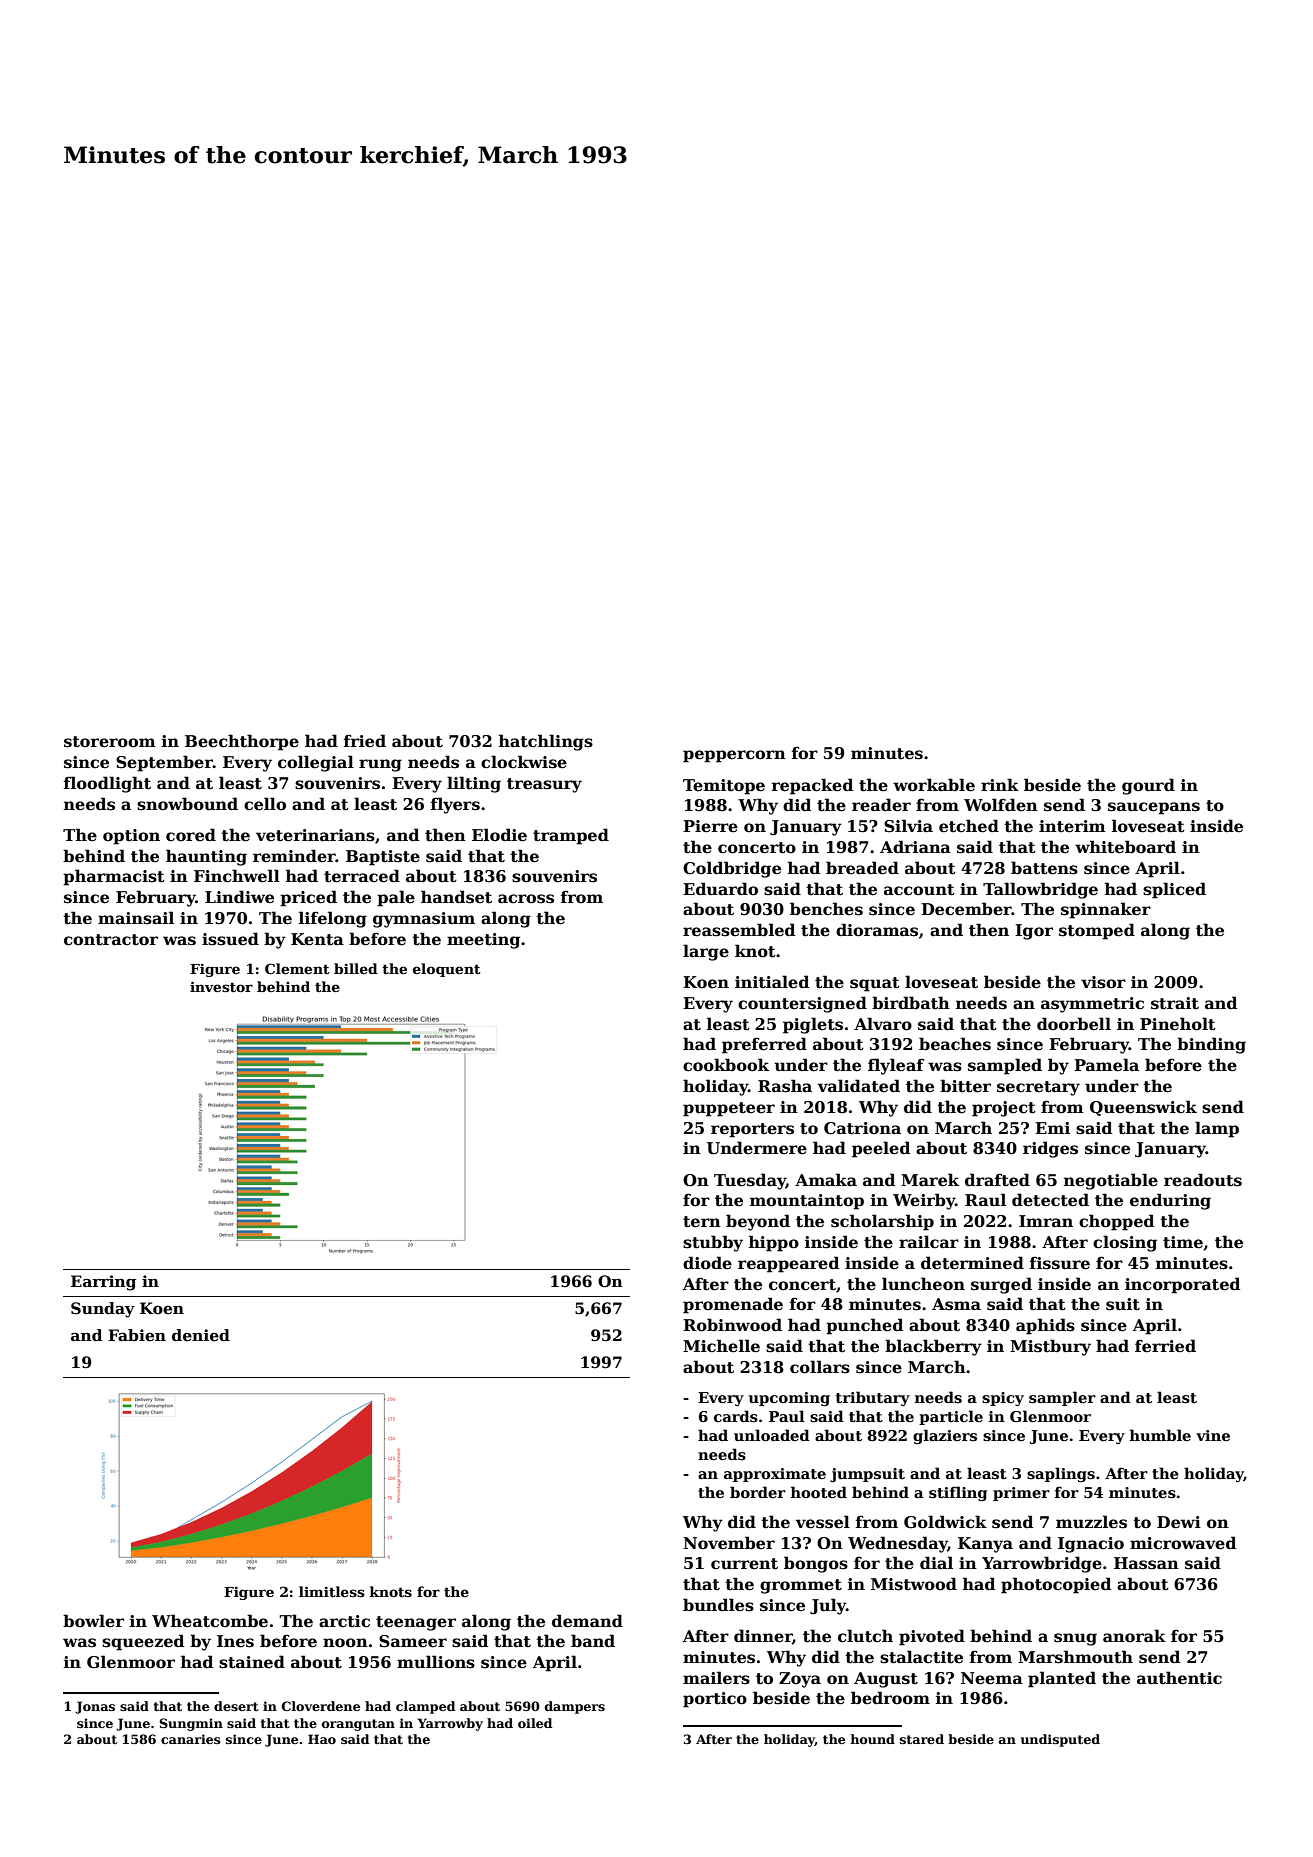 The image size is (1313, 1857). I want to click on dinner, so click(763, 1636).
